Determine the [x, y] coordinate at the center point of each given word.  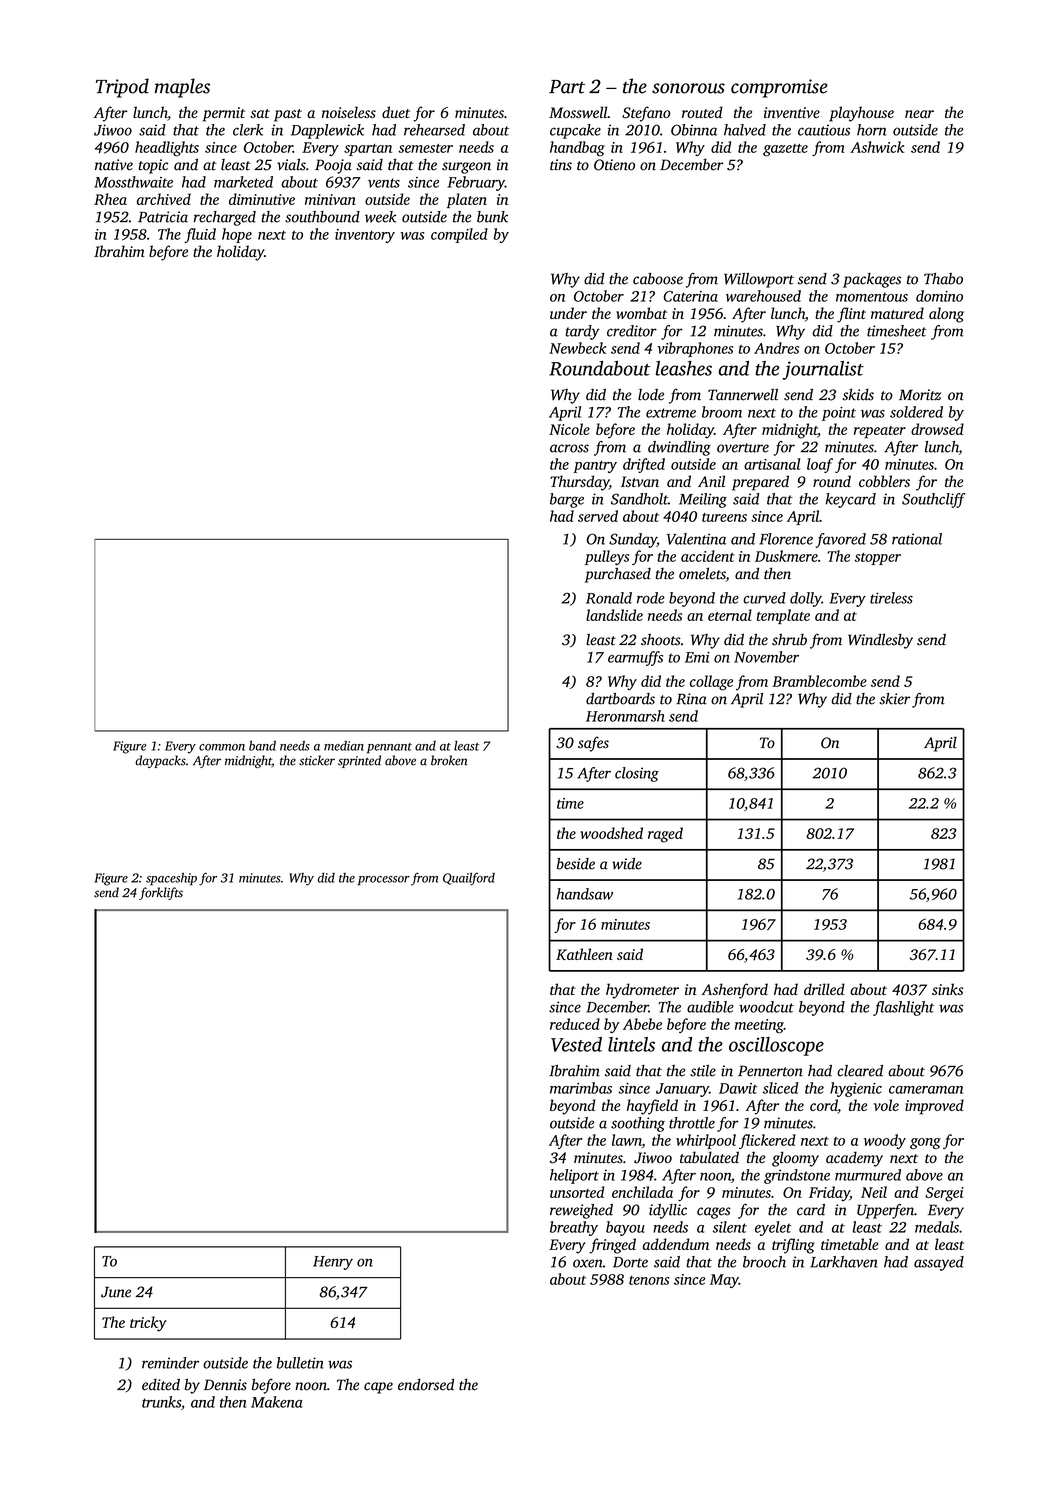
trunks [161, 1402]
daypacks [160, 761]
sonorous [688, 88]
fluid [200, 235]
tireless [891, 598]
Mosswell [578, 112]
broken [449, 760]
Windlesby [880, 641]
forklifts [161, 893]
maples [182, 88]
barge [567, 500]
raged [665, 835]
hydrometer [642, 991]
